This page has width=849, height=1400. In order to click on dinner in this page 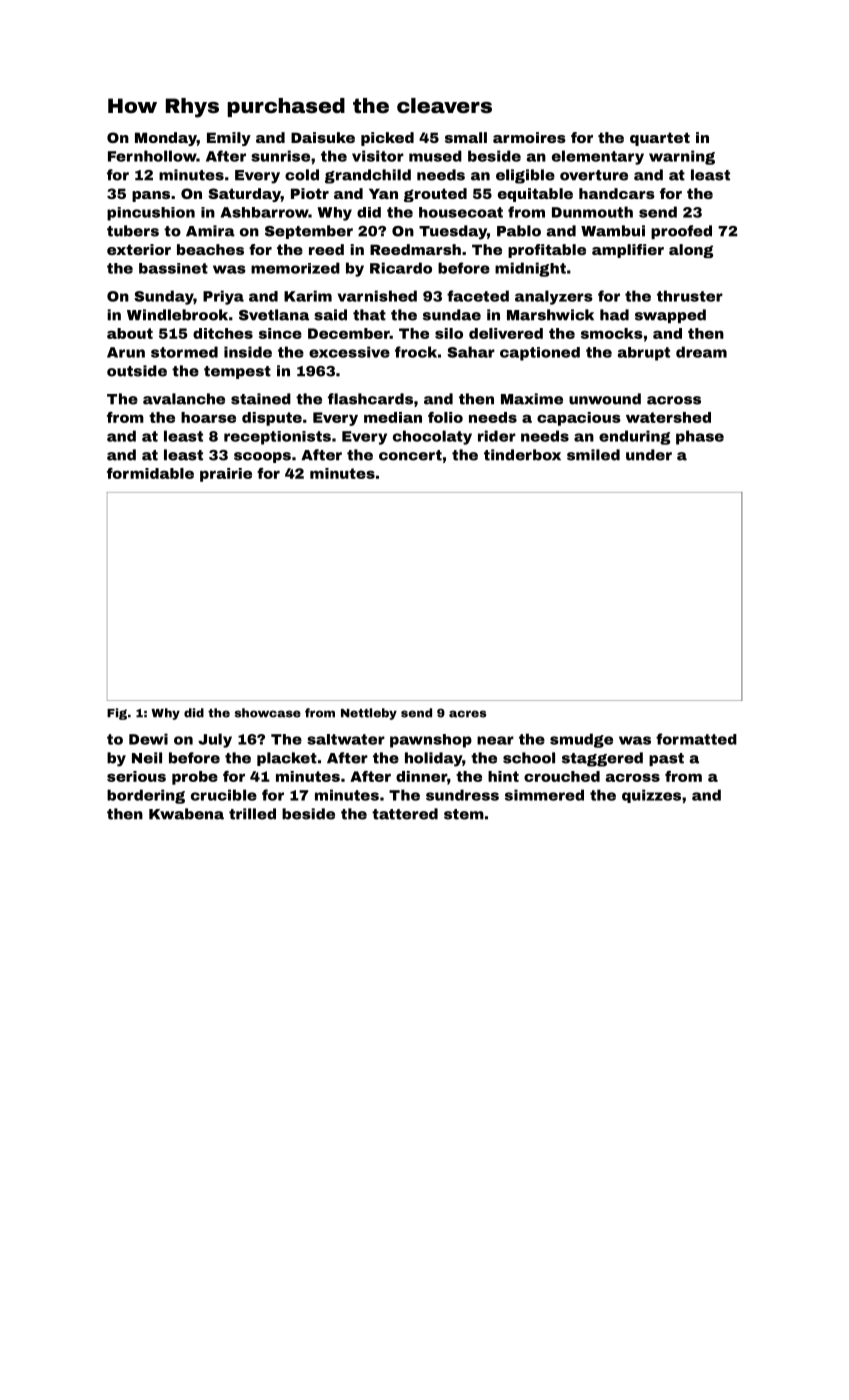, I will do `click(421, 776)`.
